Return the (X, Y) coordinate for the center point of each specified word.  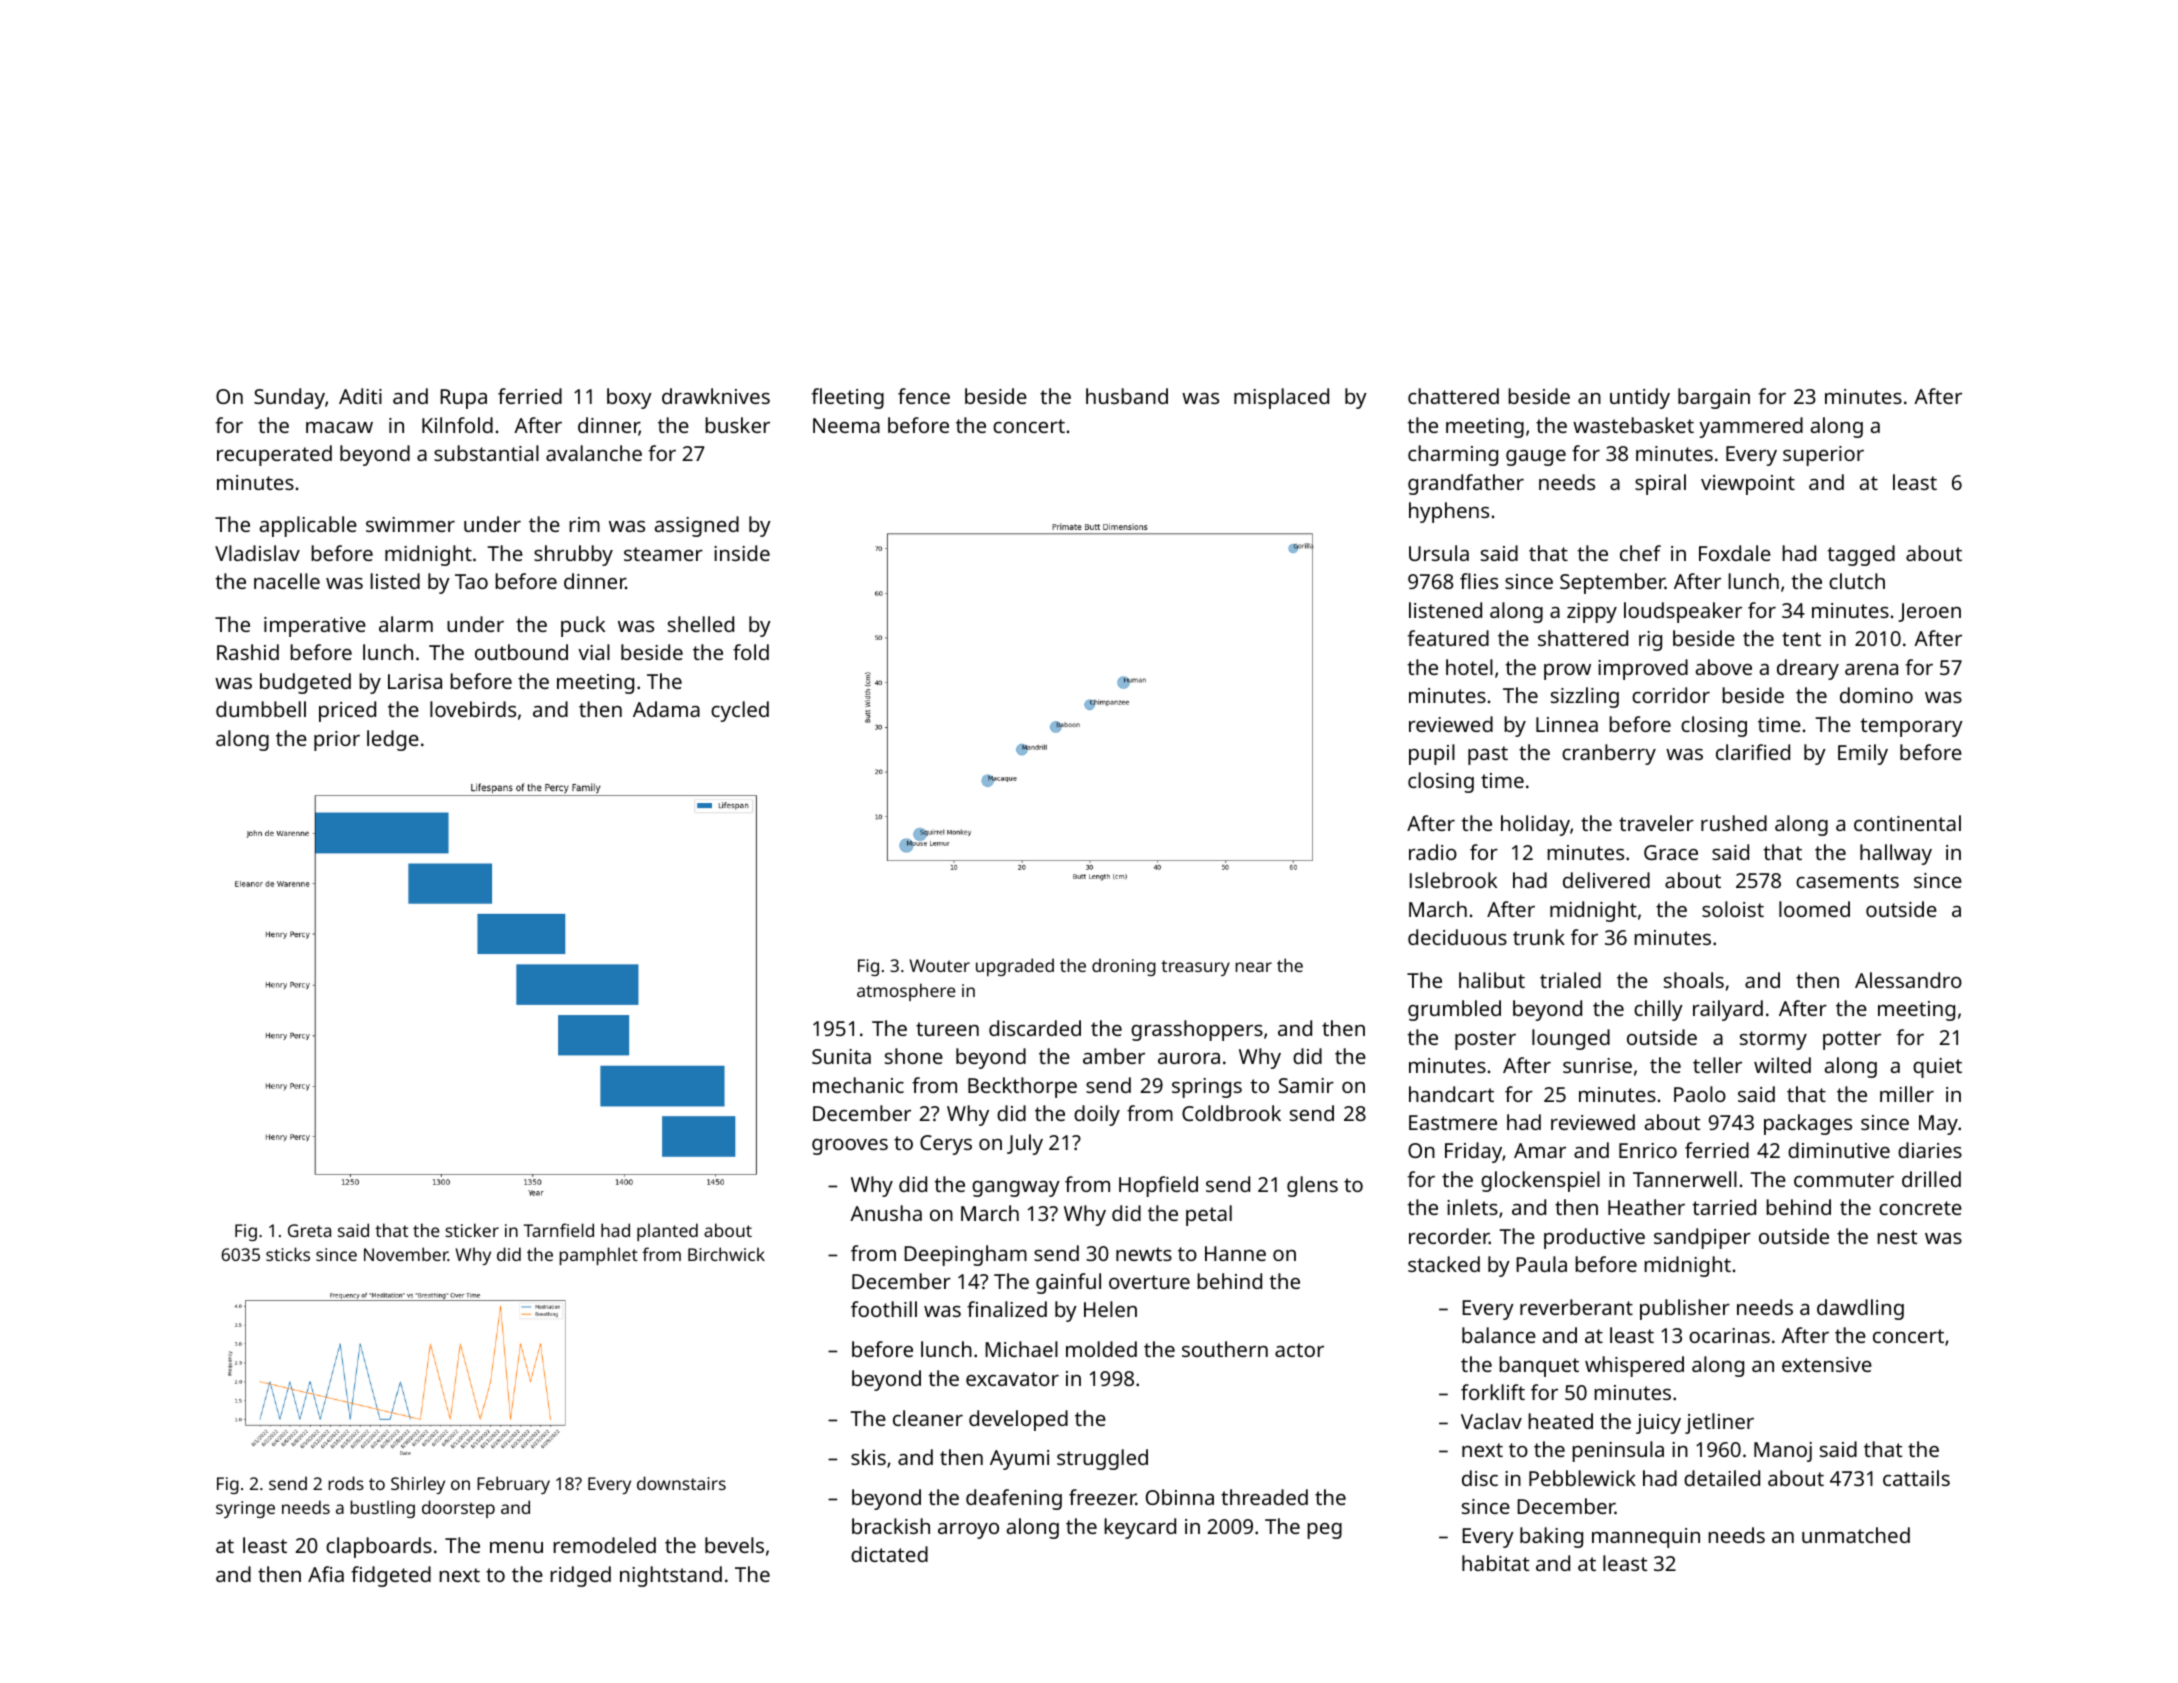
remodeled (604, 1545)
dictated (889, 1554)
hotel (1469, 667)
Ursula (1439, 553)
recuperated (274, 455)
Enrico (1648, 1150)
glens (1312, 1186)
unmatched (1856, 1535)
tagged (1861, 555)
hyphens (1449, 512)
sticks (288, 1254)
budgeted (305, 683)
